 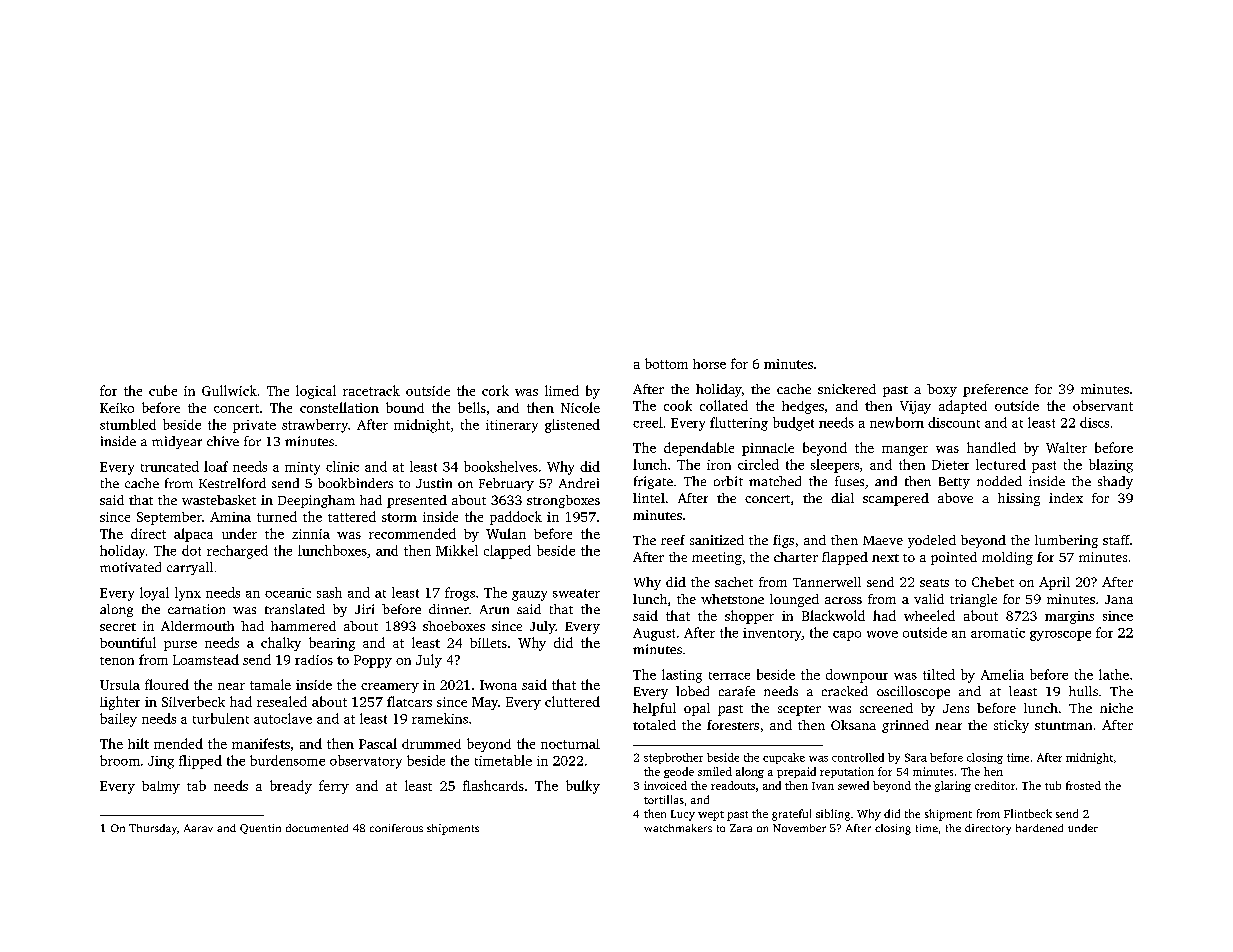 What do you see at coordinates (366, 762) in the screenshot?
I see `observatory` at bounding box center [366, 762].
